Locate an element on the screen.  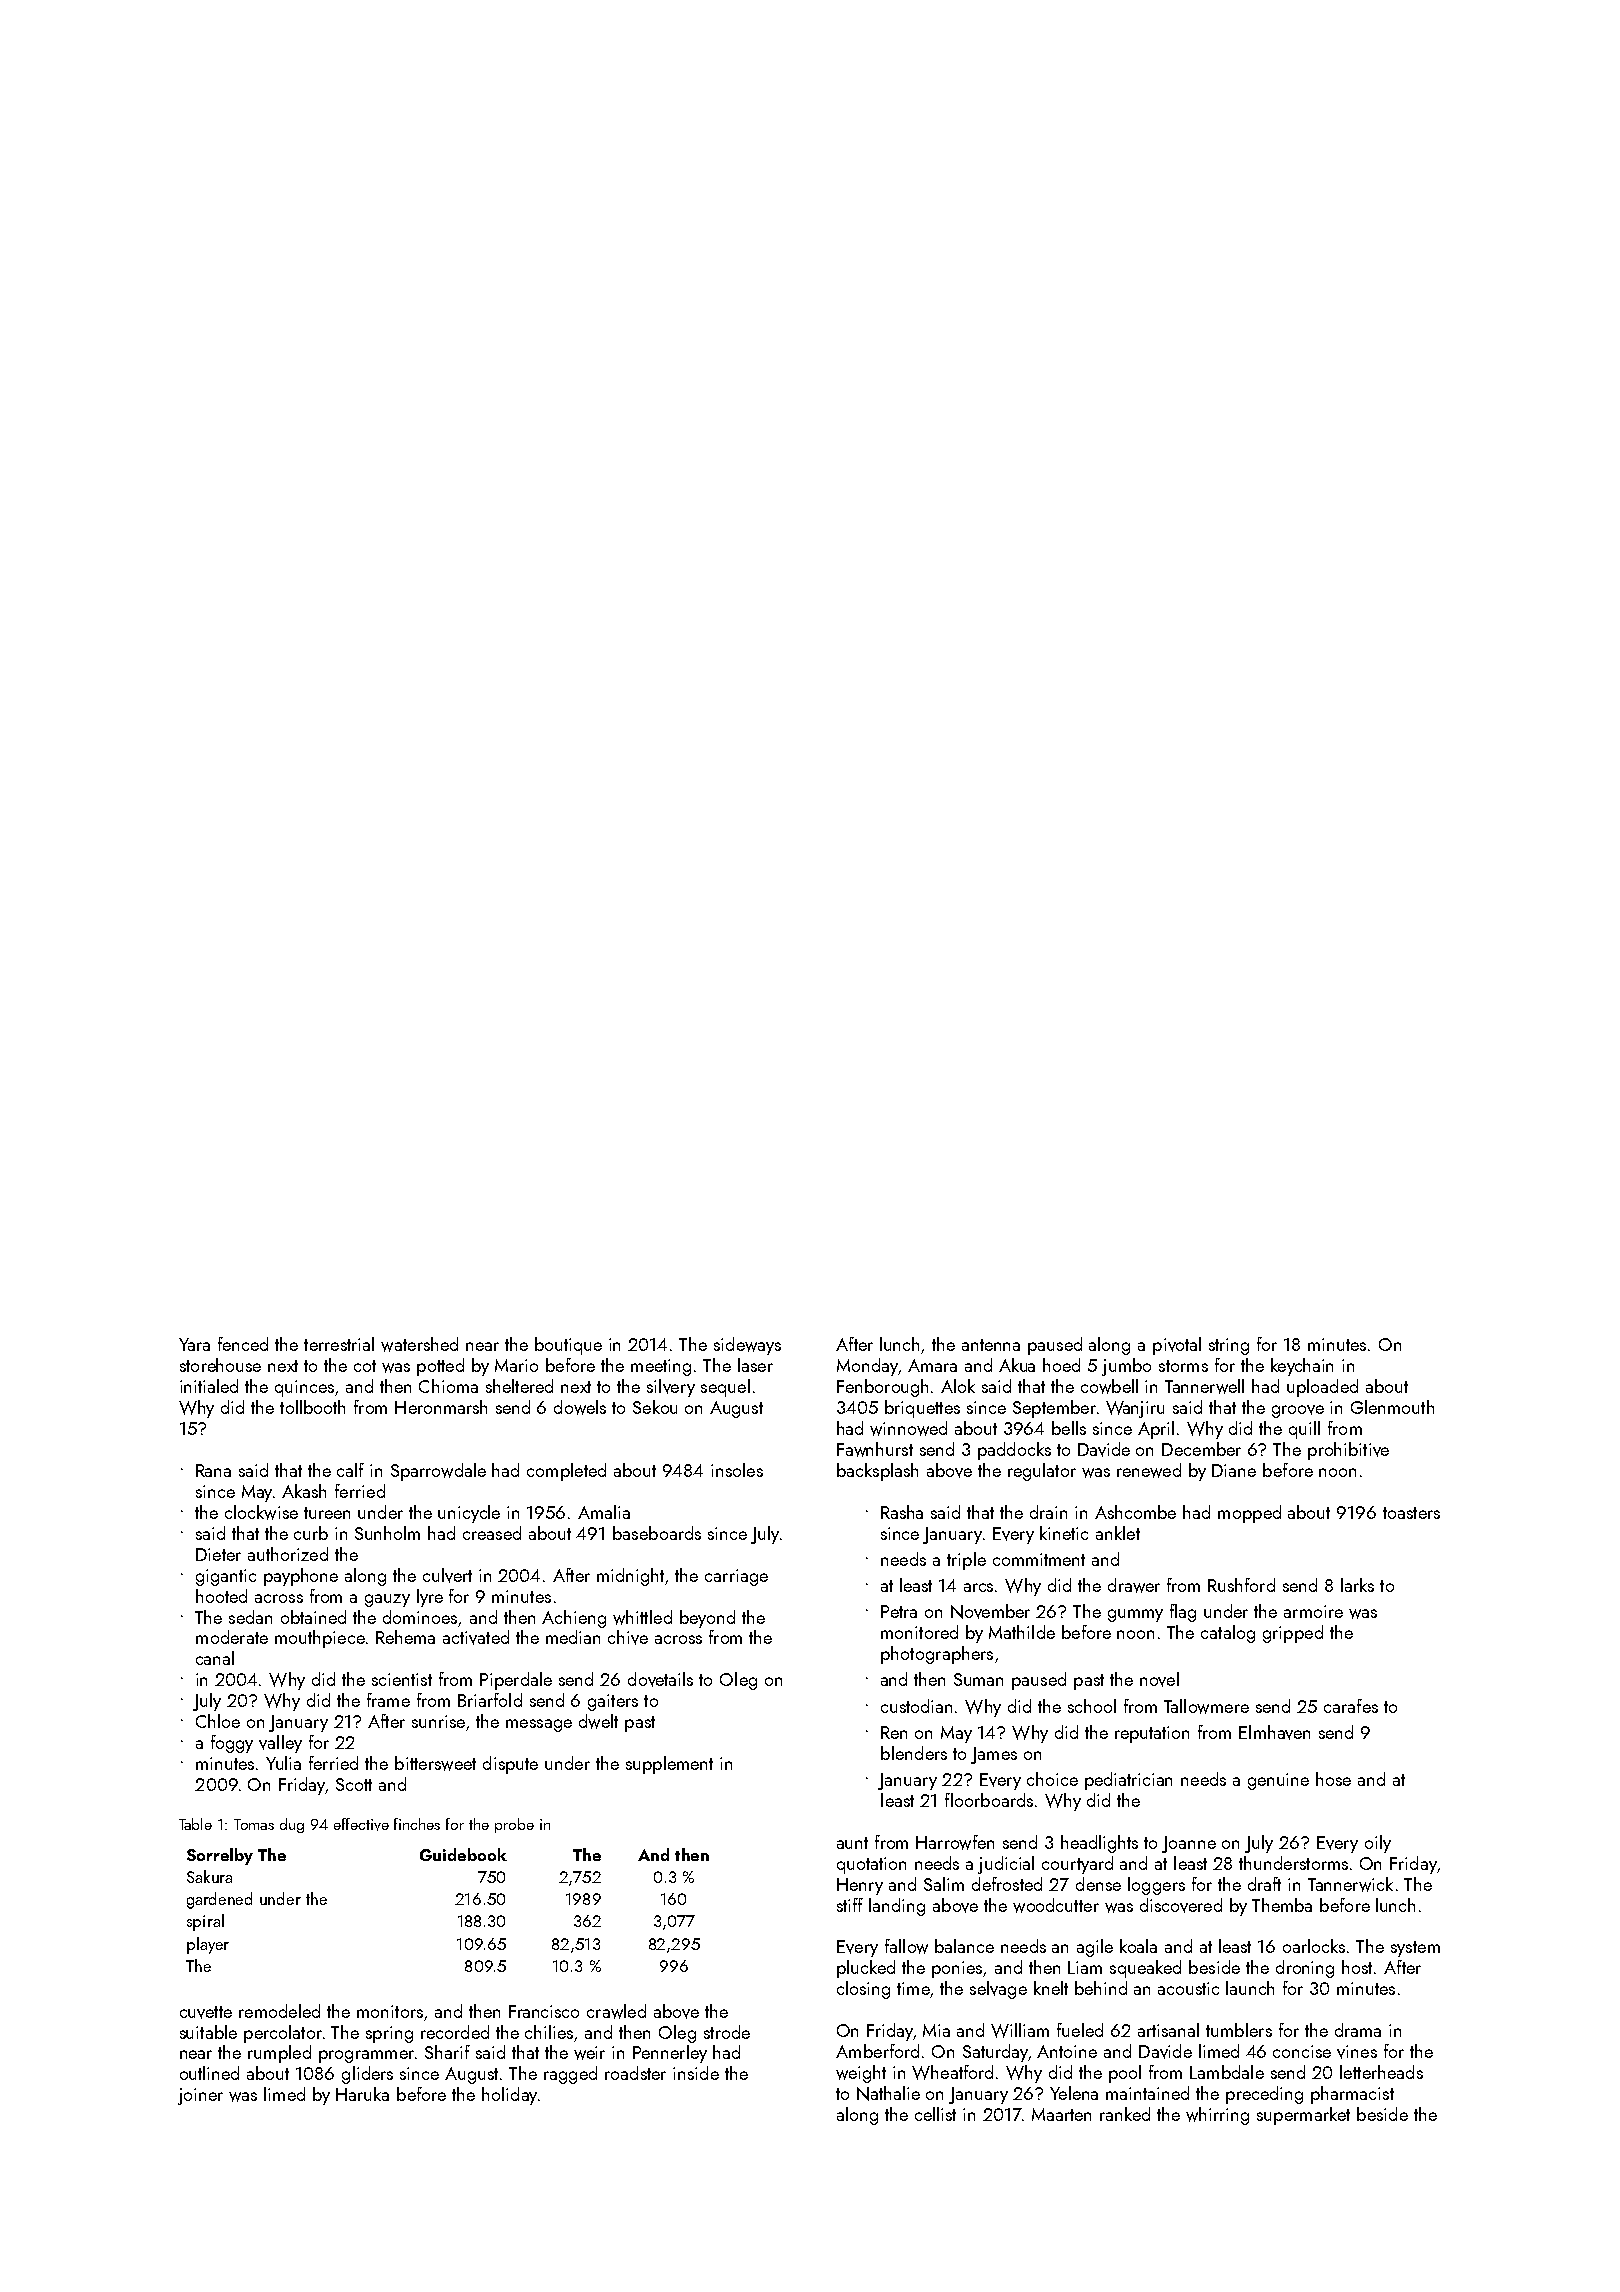
joiner is located at coordinates (200, 2096).
